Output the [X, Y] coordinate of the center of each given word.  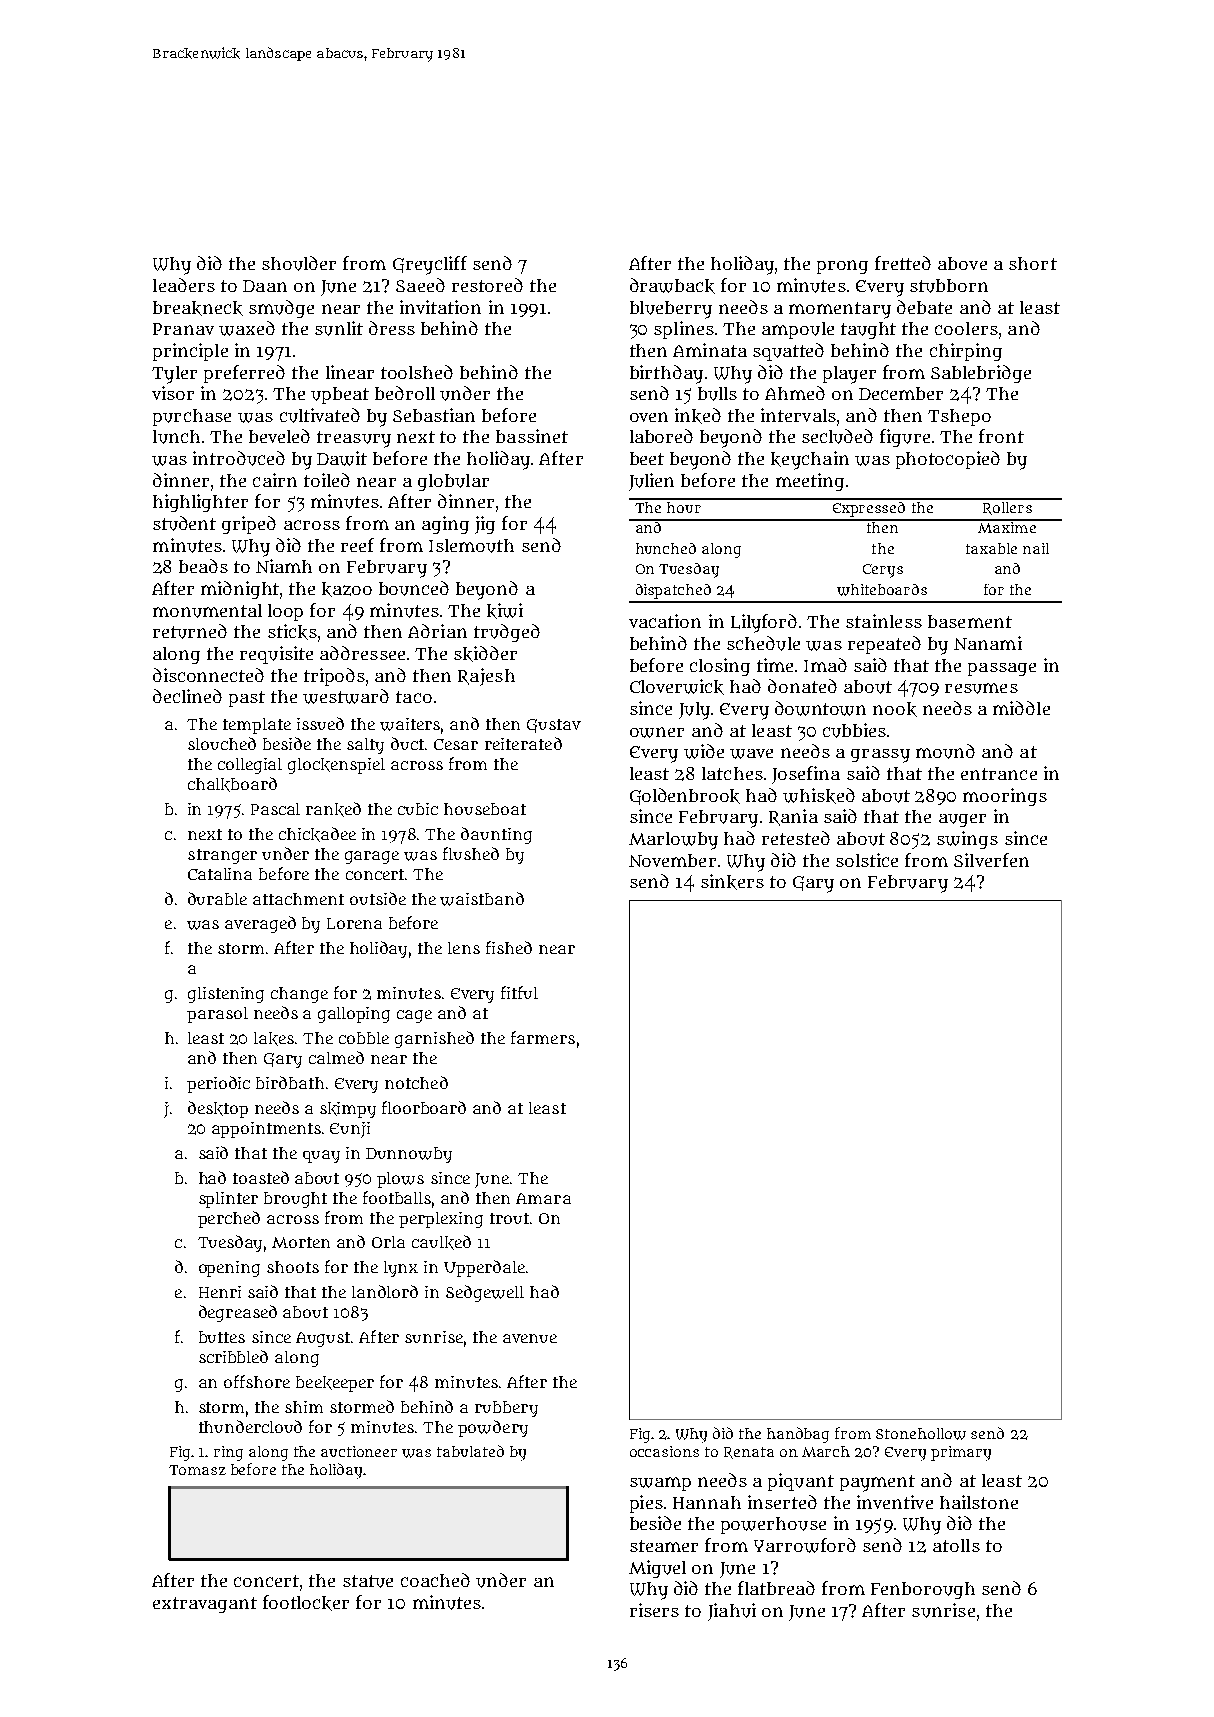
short [1033, 263]
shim [304, 1407]
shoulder [299, 263]
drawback [672, 286]
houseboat [485, 809]
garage [372, 857]
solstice [867, 860]
